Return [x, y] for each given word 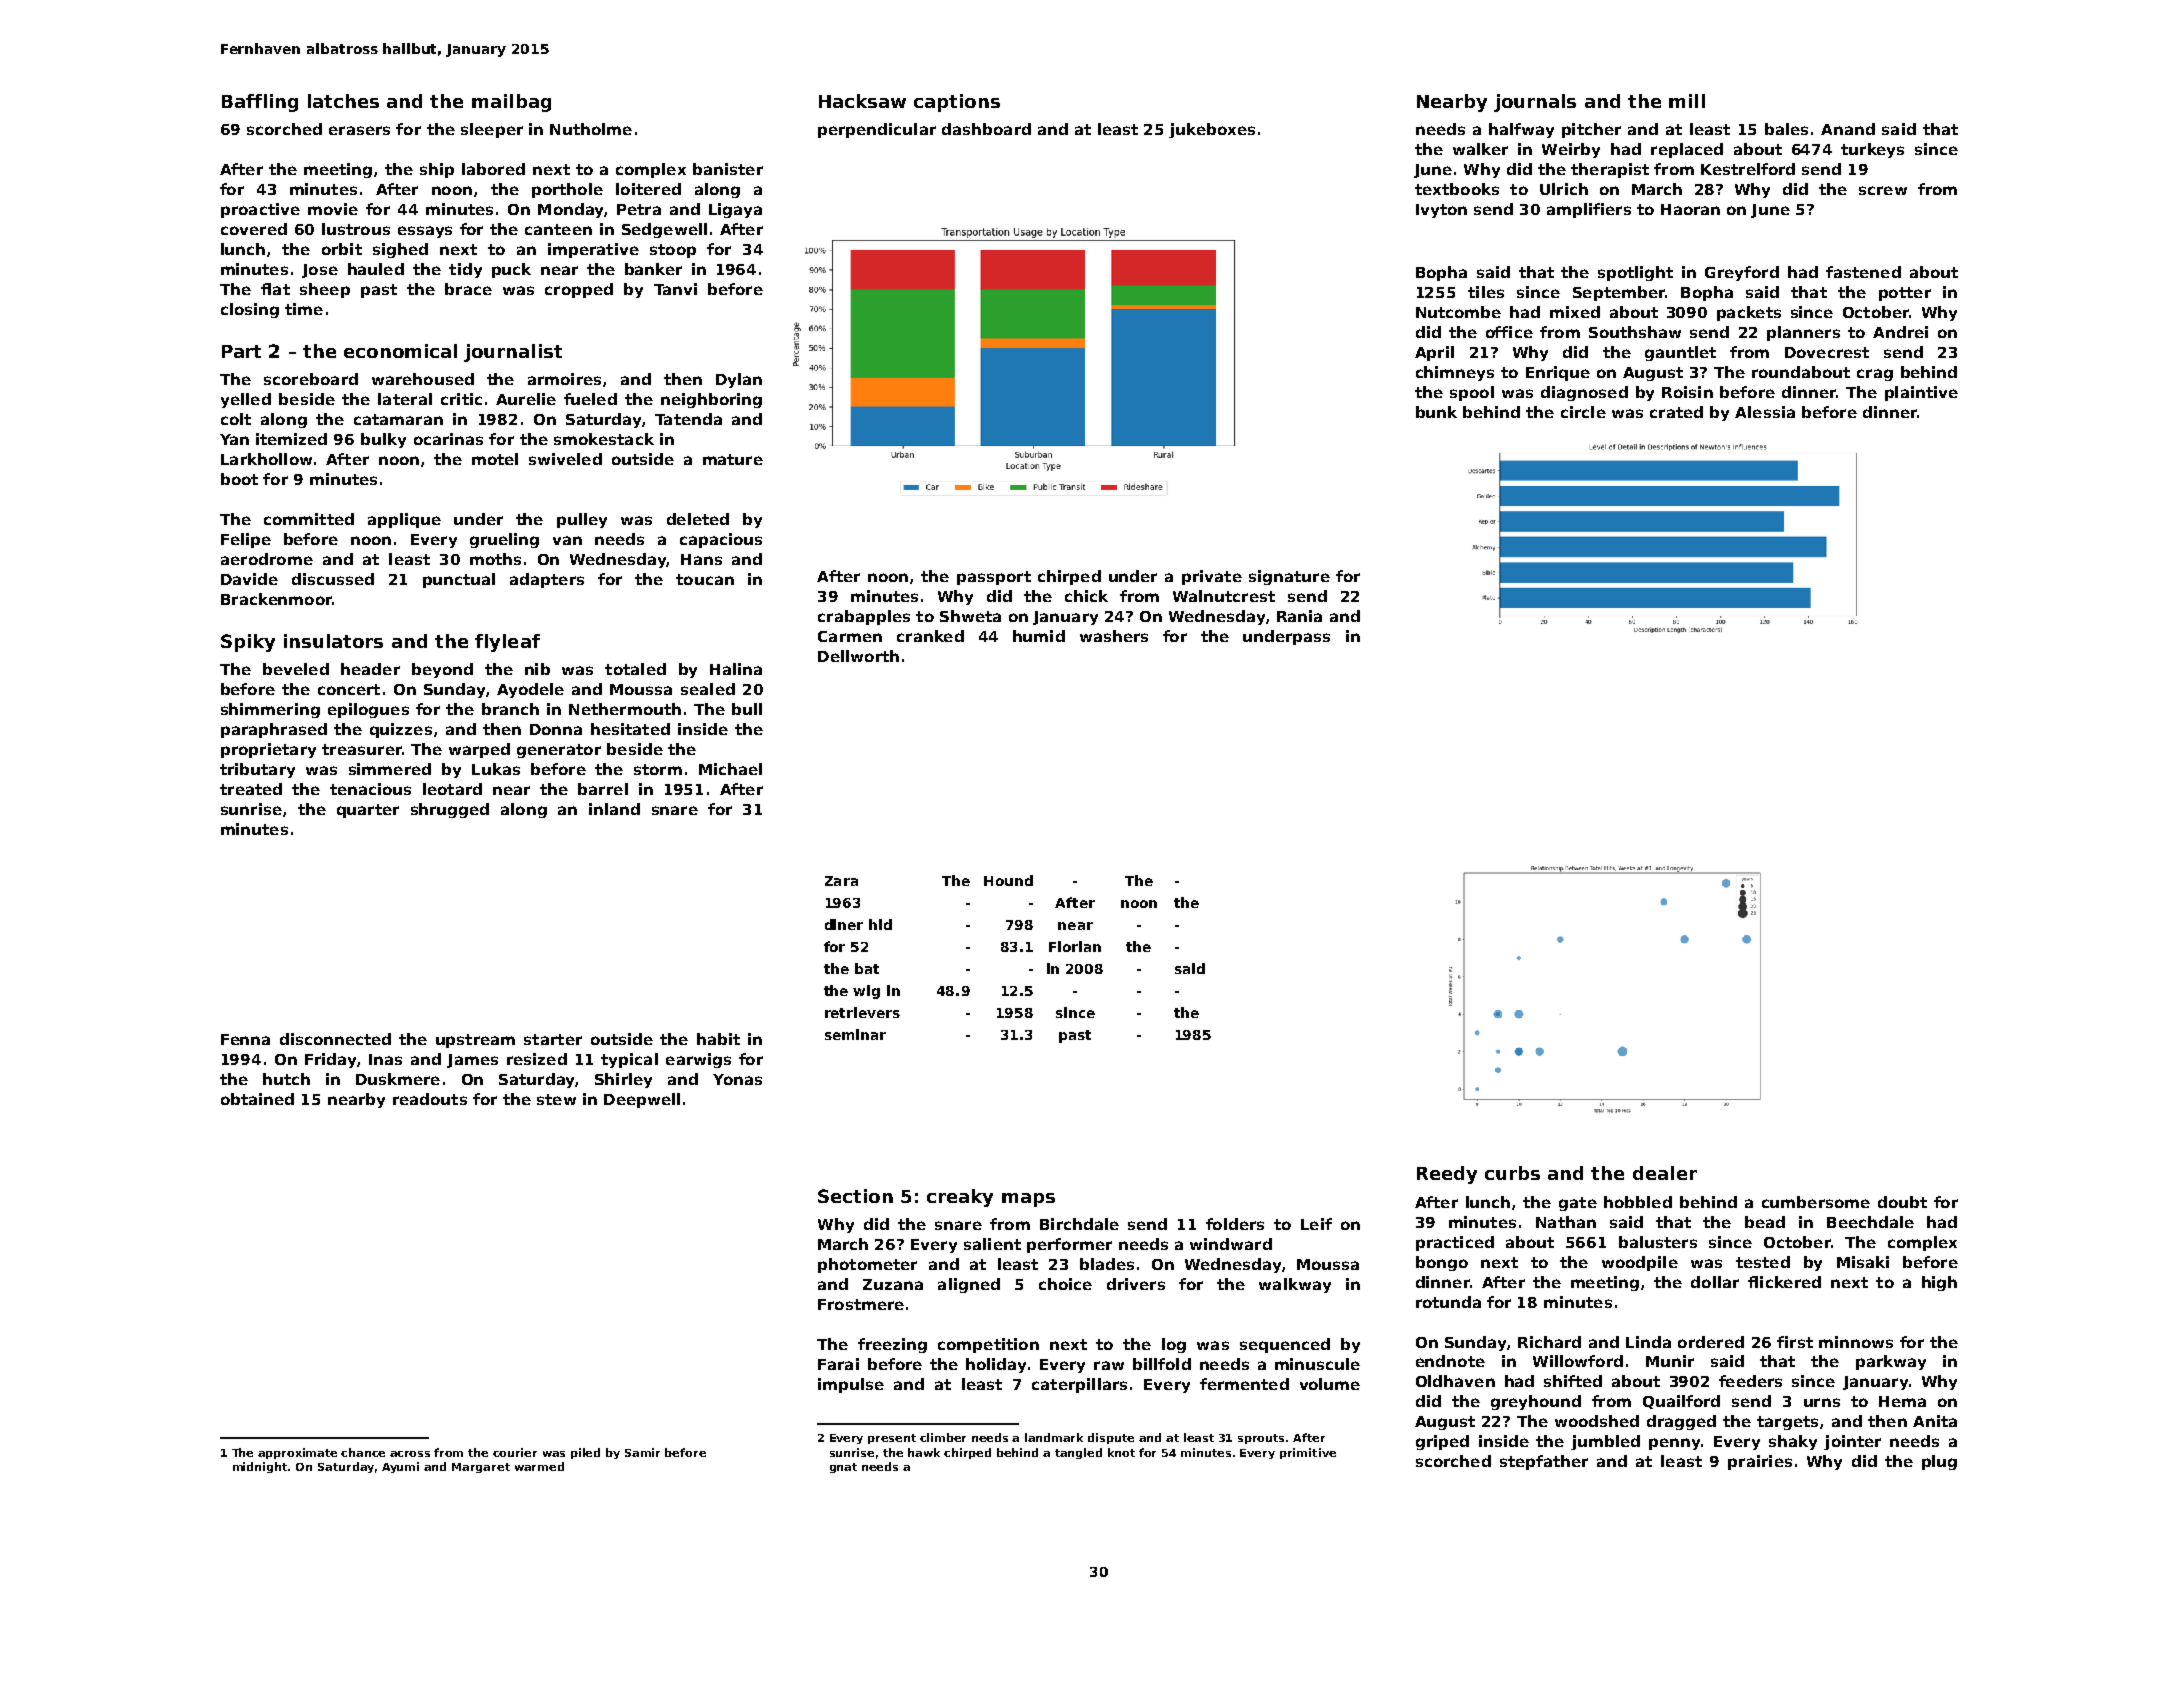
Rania [1299, 616]
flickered [1784, 1282]
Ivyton [1441, 211]
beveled [296, 669]
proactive [260, 210]
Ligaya [735, 210]
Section [855, 1196]
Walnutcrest [1224, 596]
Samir [642, 1452]
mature [733, 459]
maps [1028, 1200]
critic [461, 399]
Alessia [1765, 412]
